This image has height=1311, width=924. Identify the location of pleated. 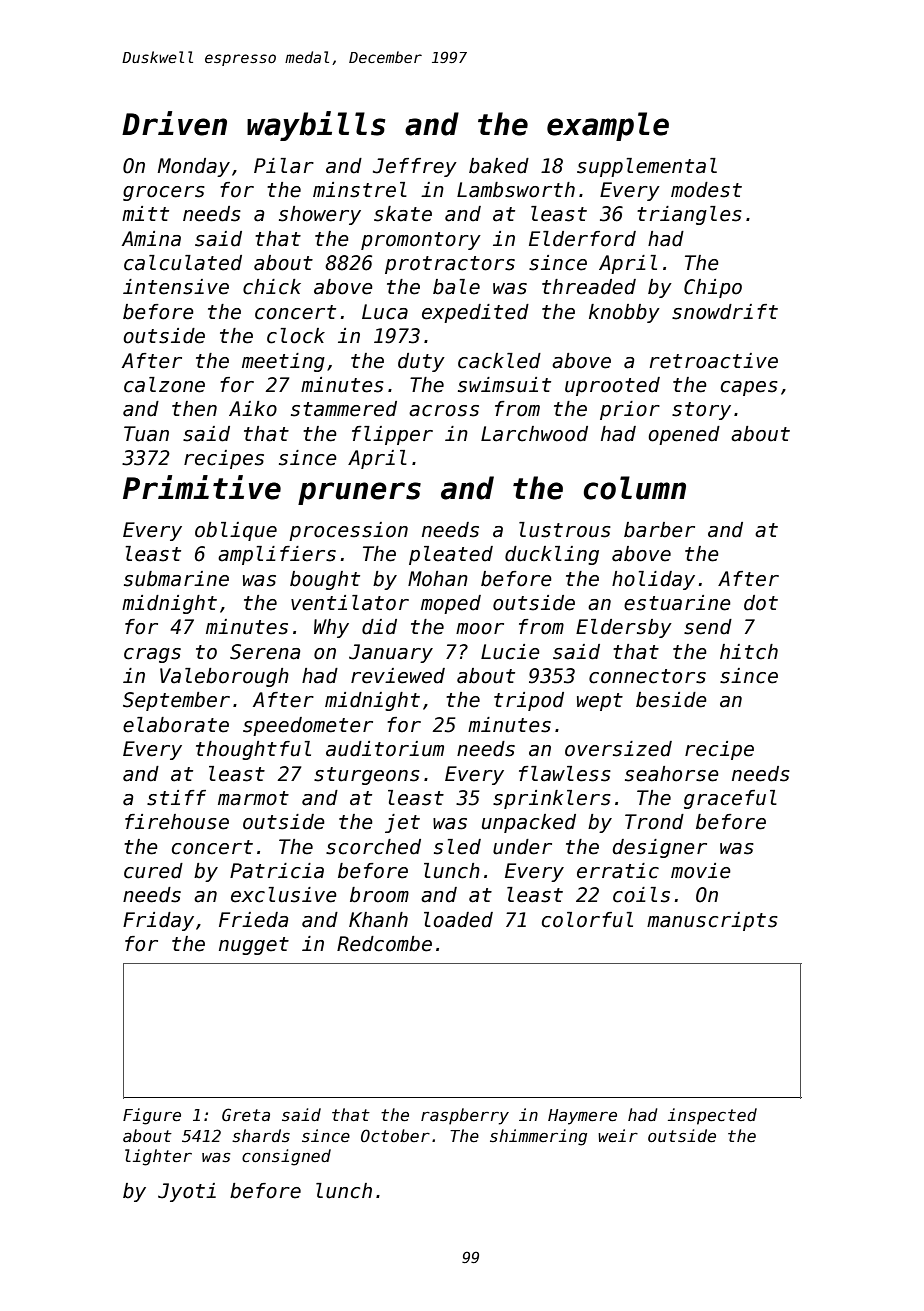
(451, 555).
